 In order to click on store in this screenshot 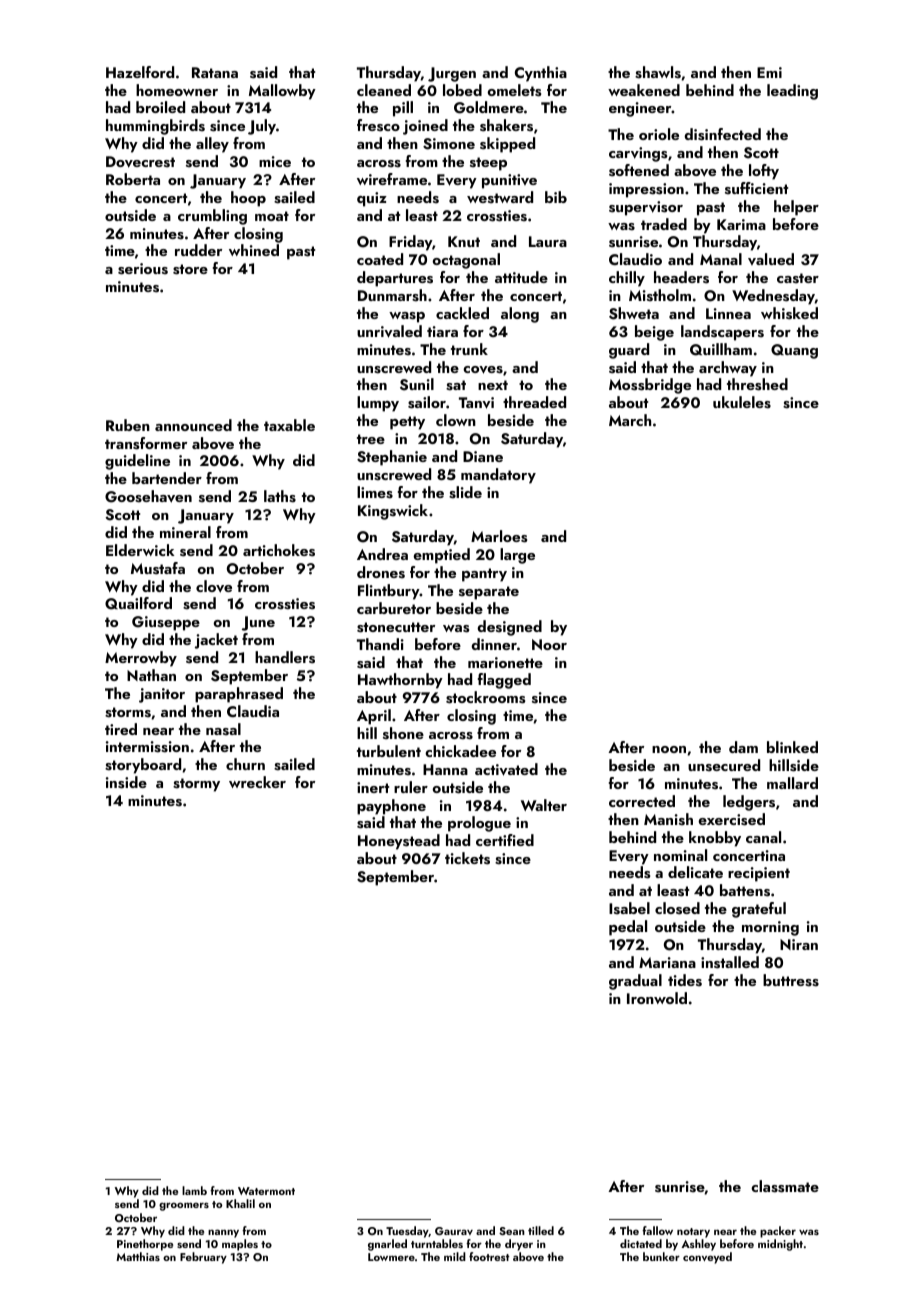, I will do `click(190, 269)`.
